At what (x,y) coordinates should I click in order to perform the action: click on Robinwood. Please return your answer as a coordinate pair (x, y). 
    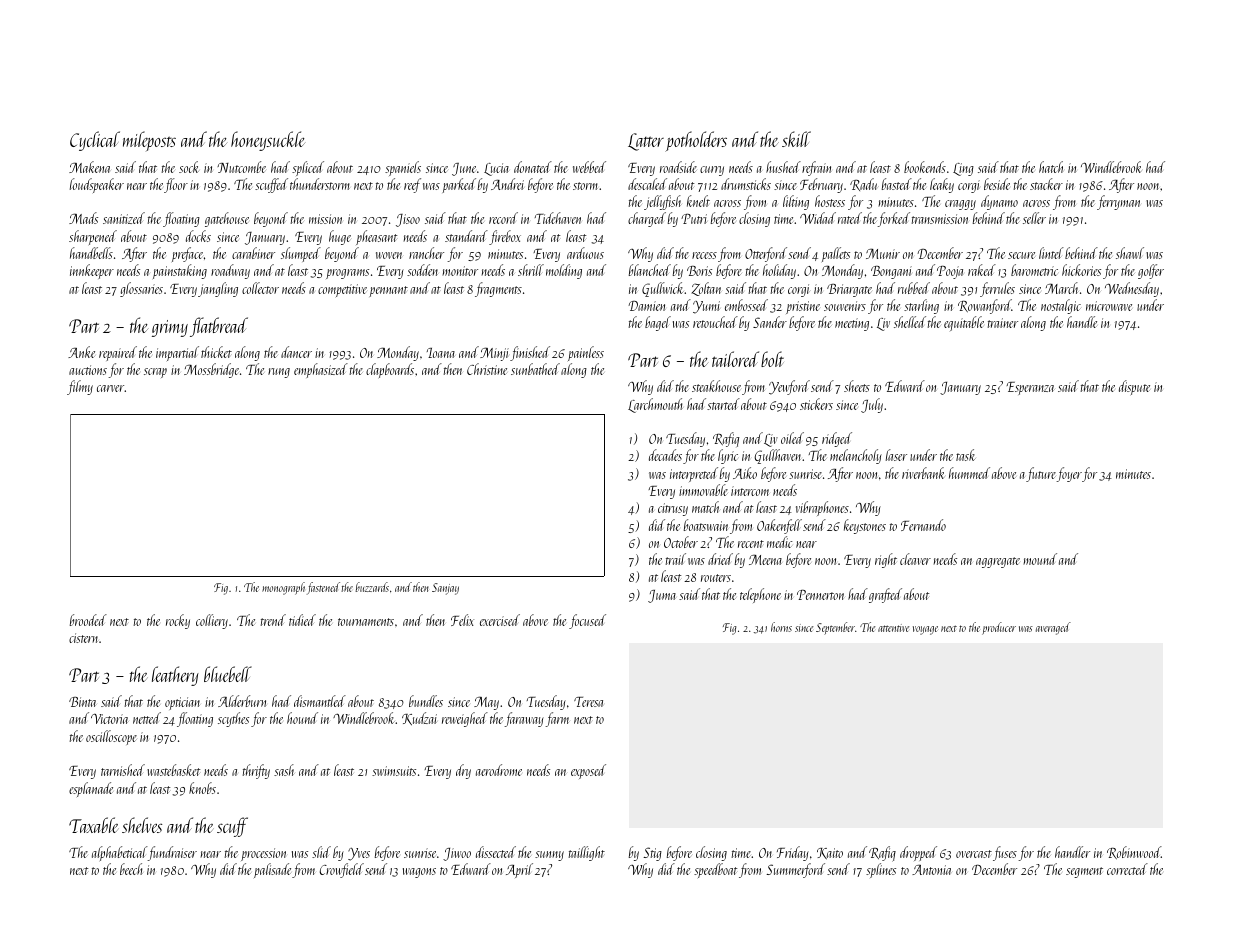
    Looking at the image, I should click on (1134, 852).
